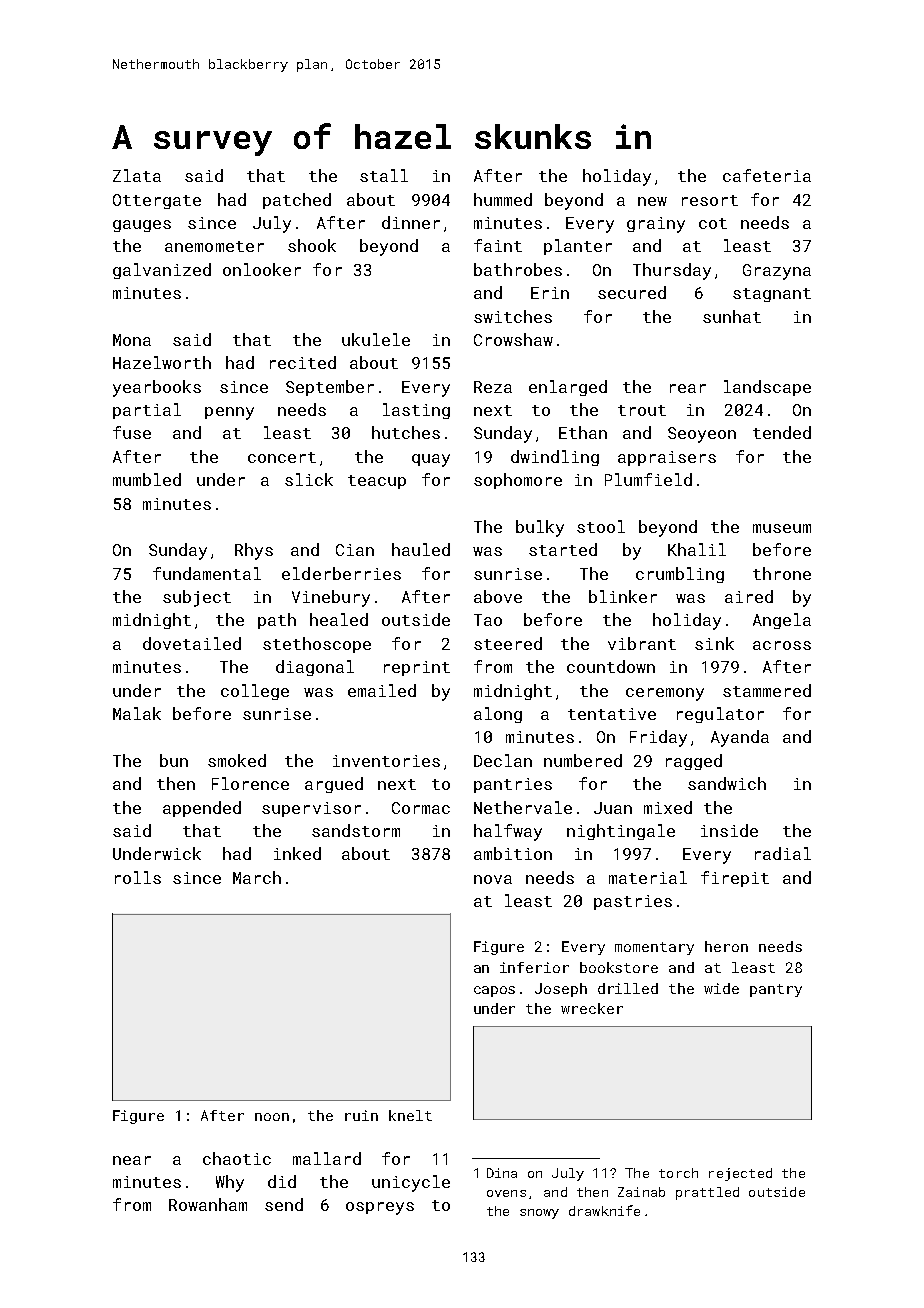 The width and height of the screenshot is (924, 1308). Describe the element at coordinates (431, 460) in the screenshot. I see `quay` at that location.
